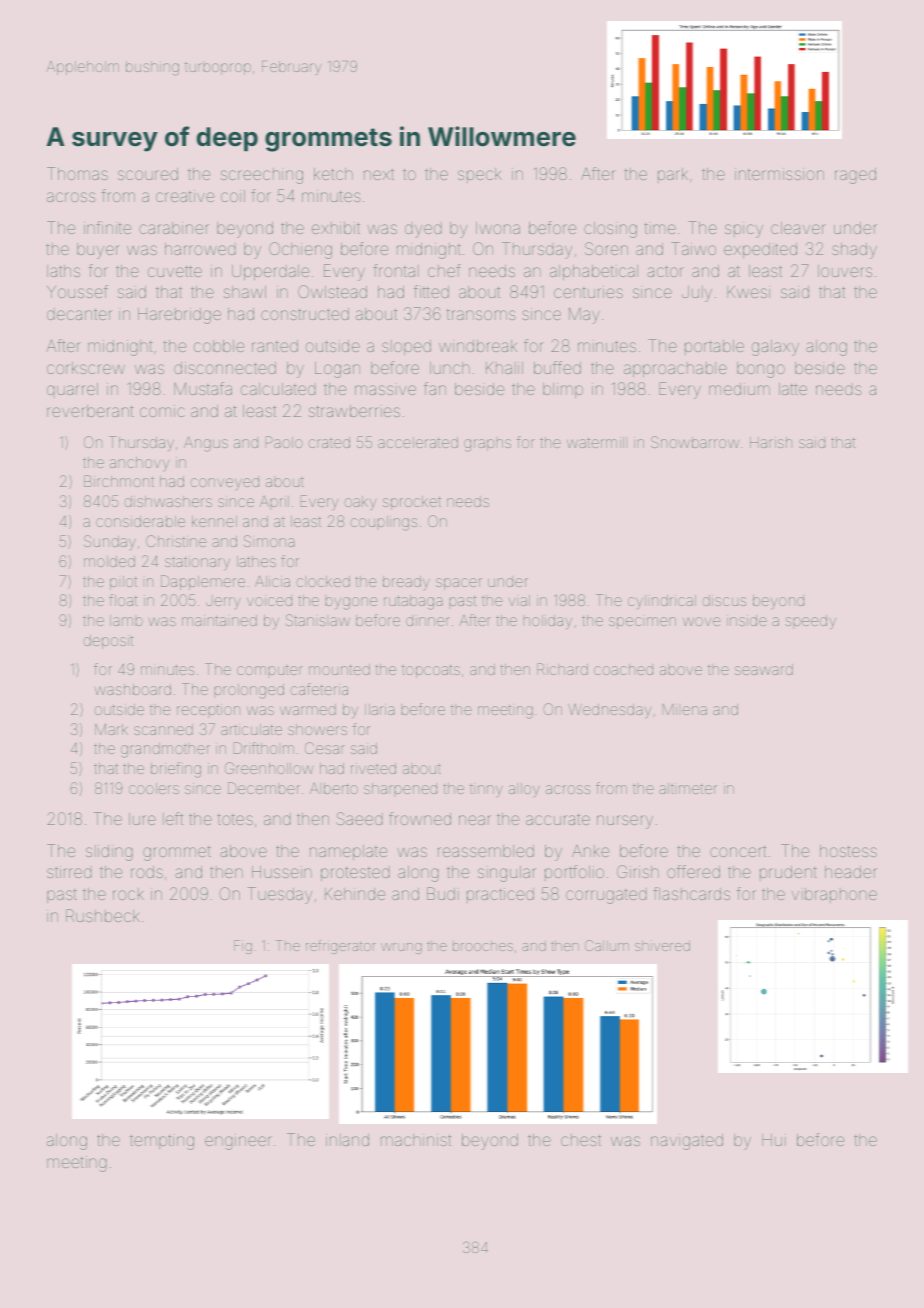  I want to click on raged, so click(855, 176).
